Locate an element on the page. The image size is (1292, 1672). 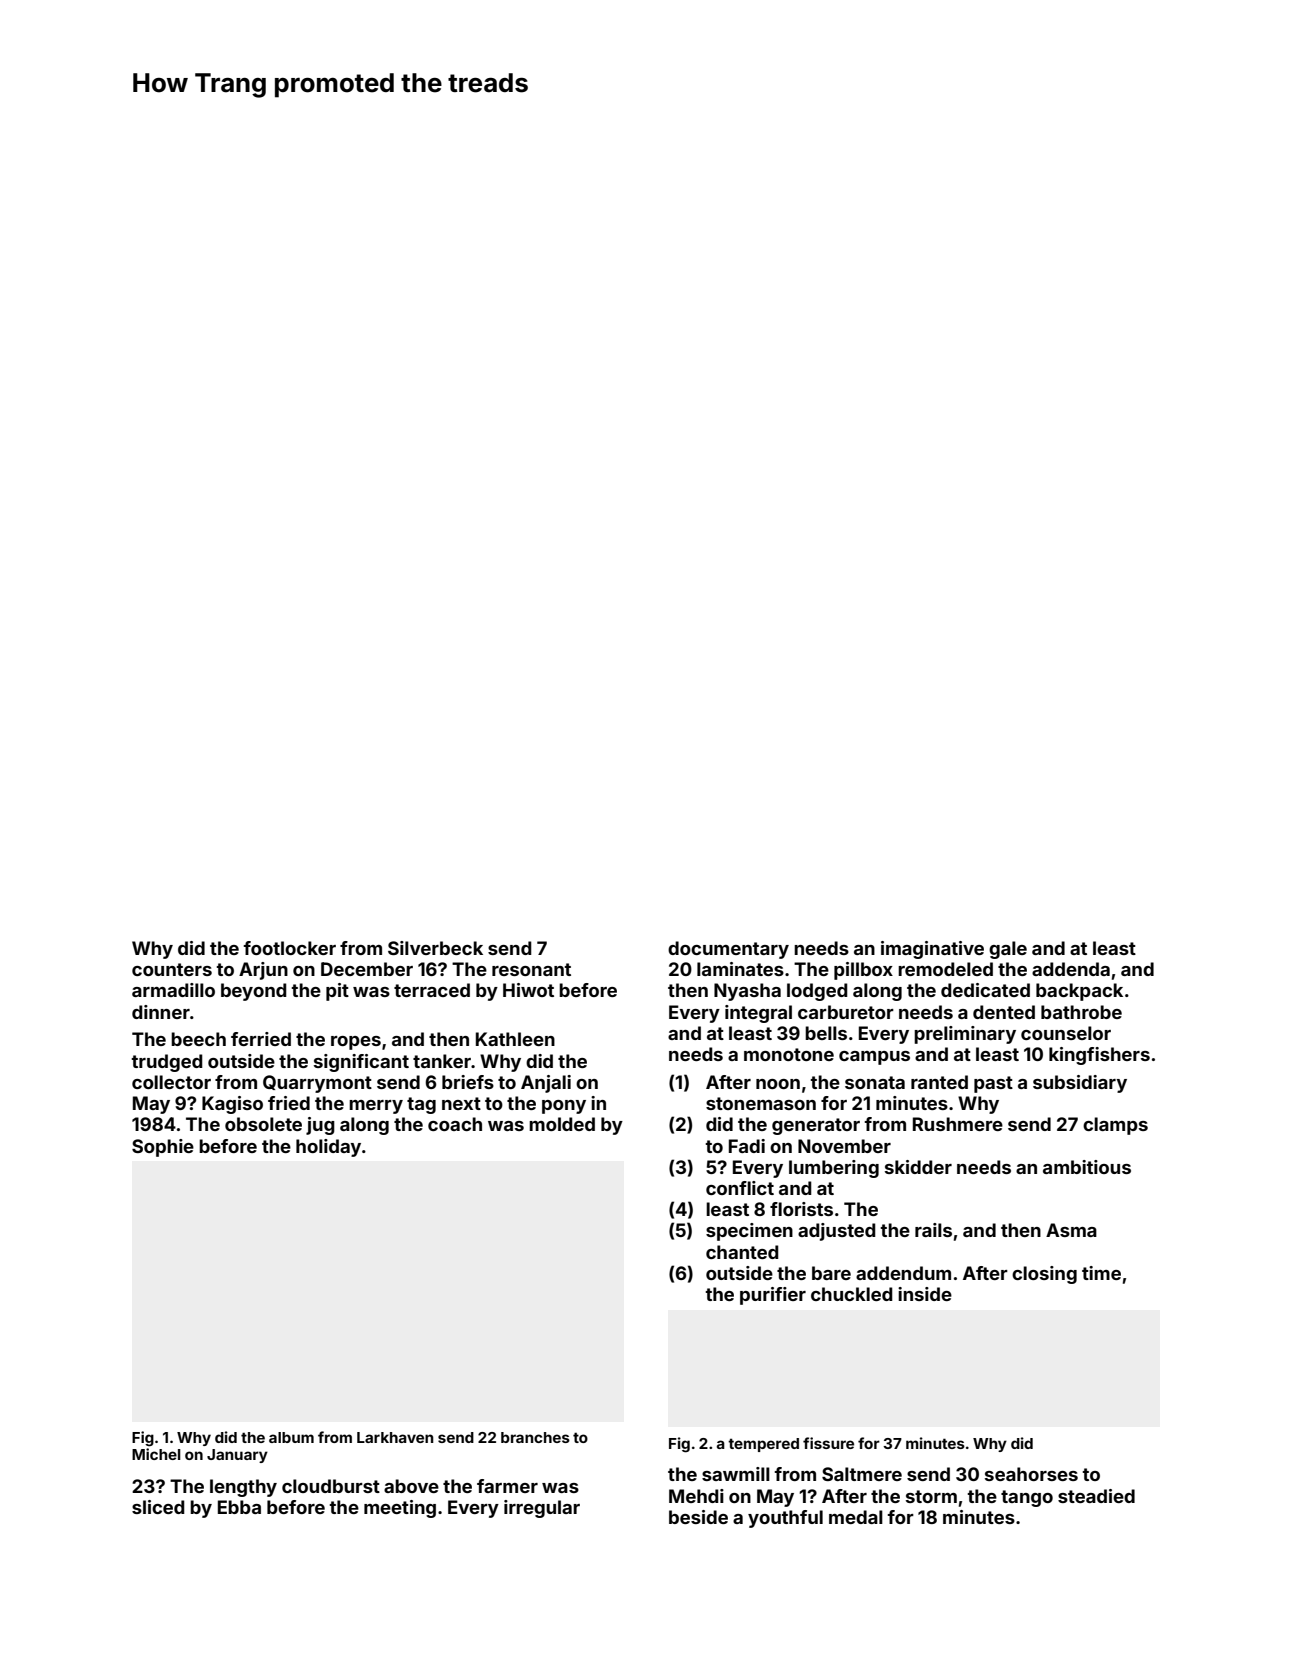
branches is located at coordinates (535, 1437).
